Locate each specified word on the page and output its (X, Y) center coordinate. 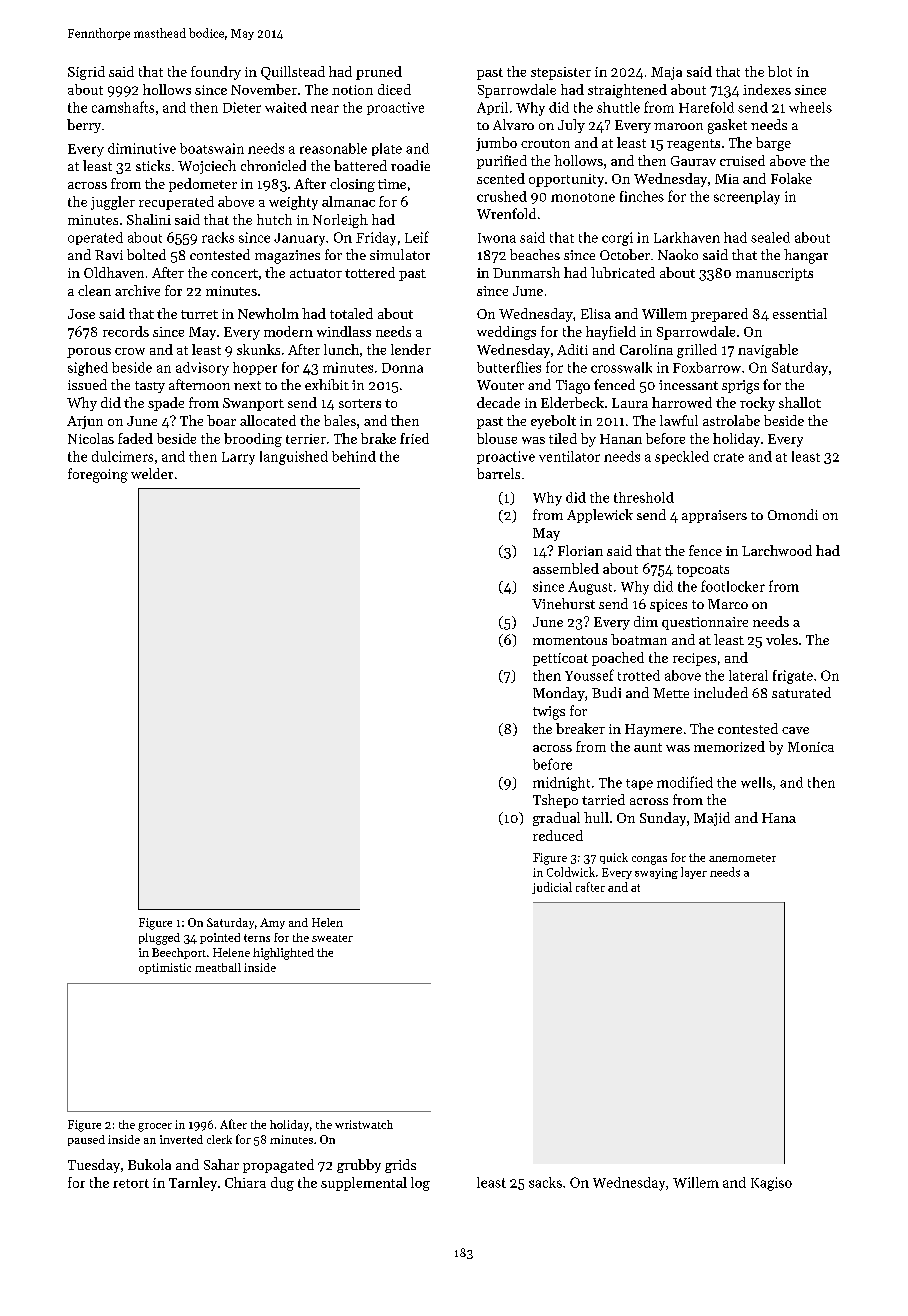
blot (780, 71)
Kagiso (771, 1184)
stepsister (561, 73)
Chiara (245, 1182)
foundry (216, 73)
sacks (545, 1182)
